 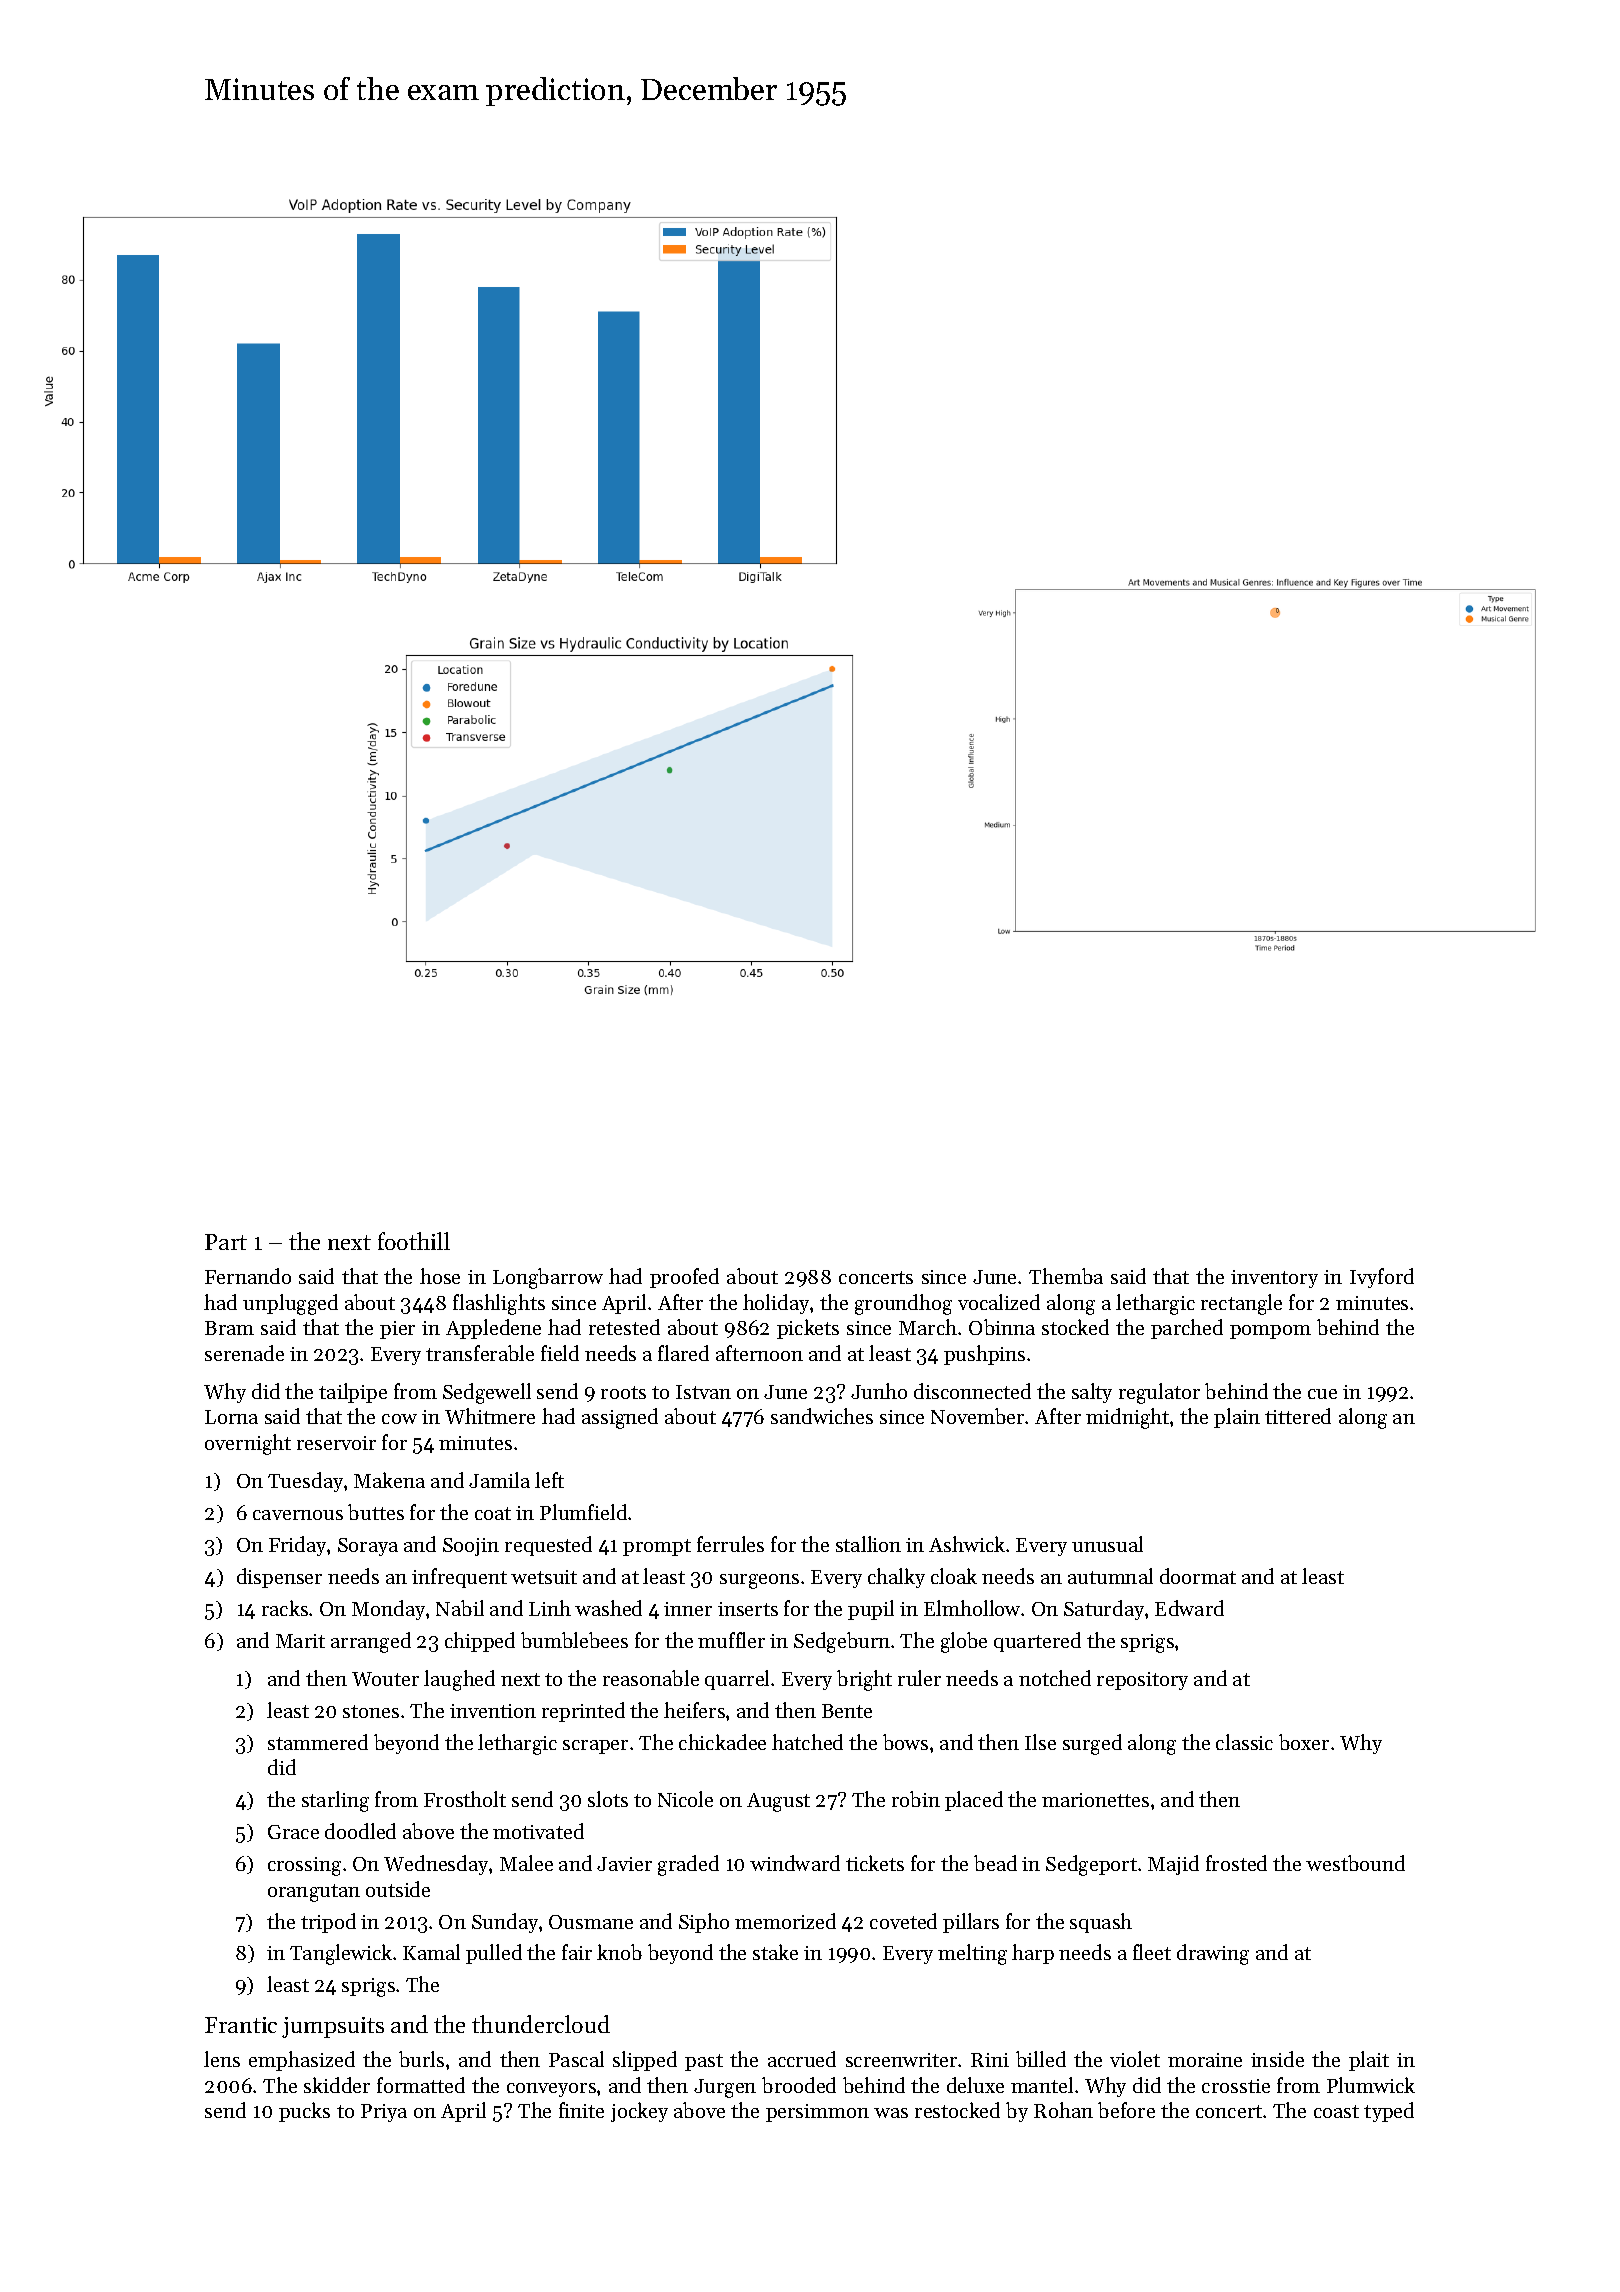 What do you see at coordinates (1369, 2061) in the screenshot?
I see `plait` at bounding box center [1369, 2061].
